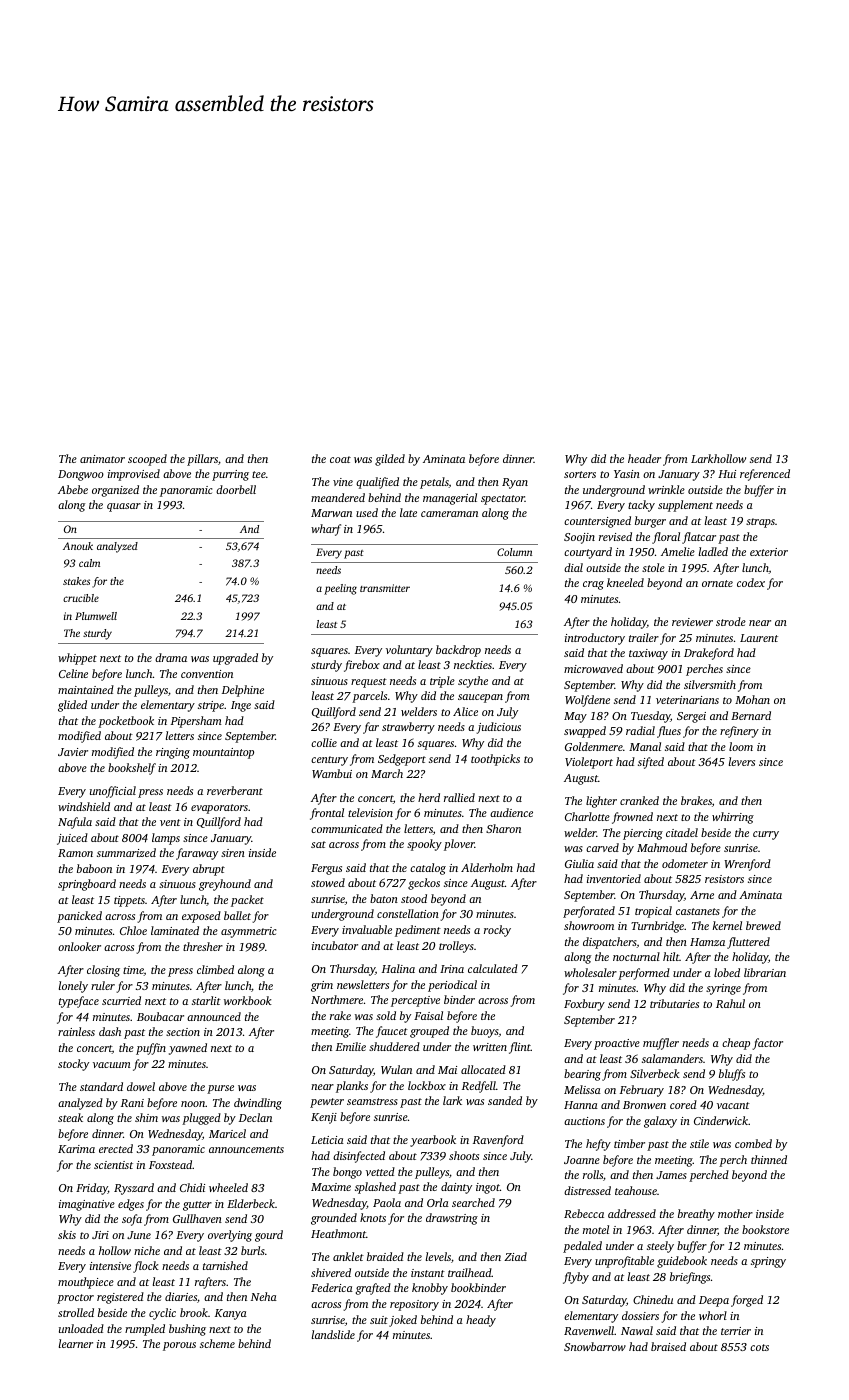 The width and height of the document is (849, 1400). What do you see at coordinates (390, 460) in the document?
I see `gilded` at bounding box center [390, 460].
